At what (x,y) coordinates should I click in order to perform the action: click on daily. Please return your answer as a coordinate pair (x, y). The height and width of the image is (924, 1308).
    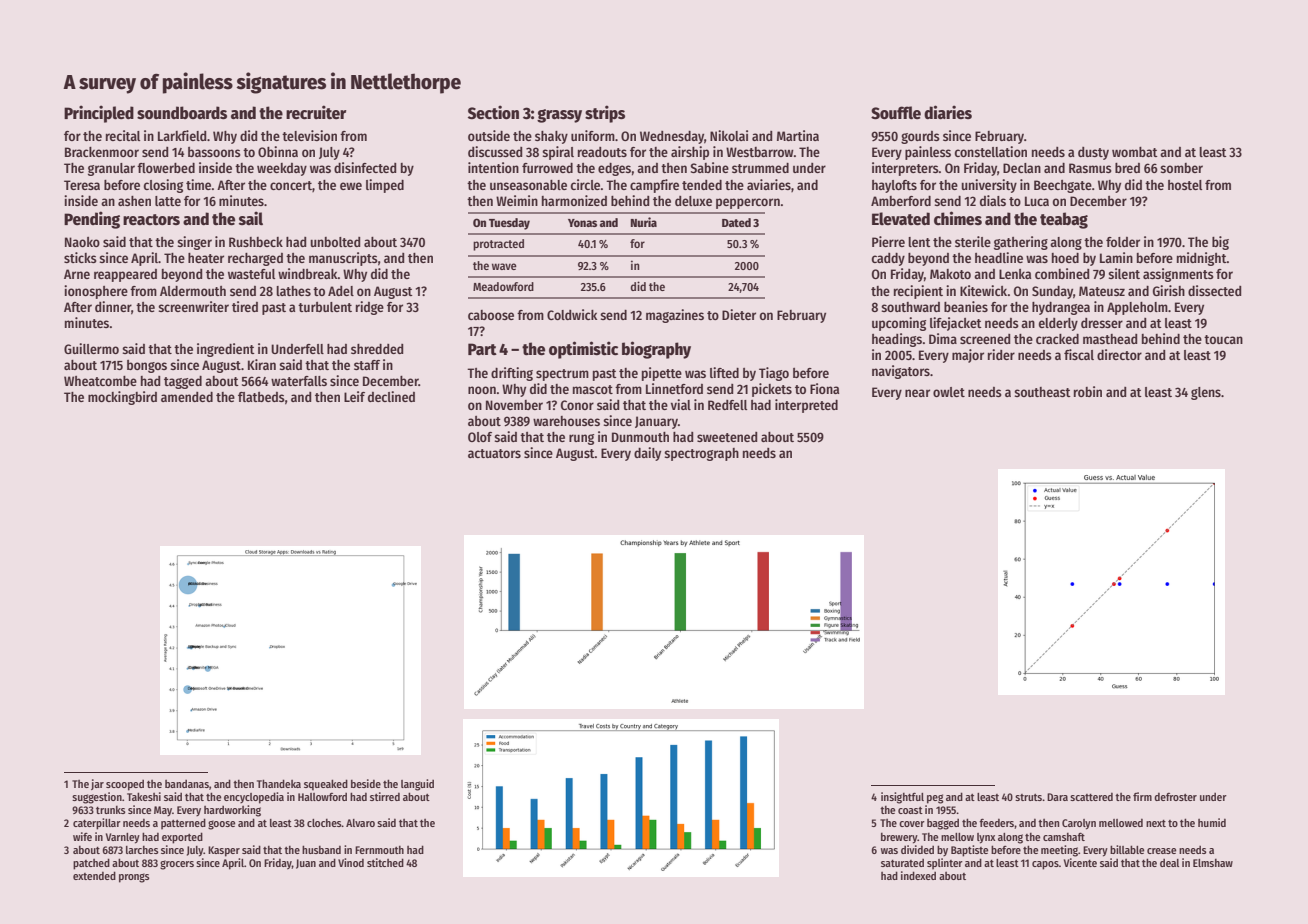
    Looking at the image, I should click on (647, 454).
